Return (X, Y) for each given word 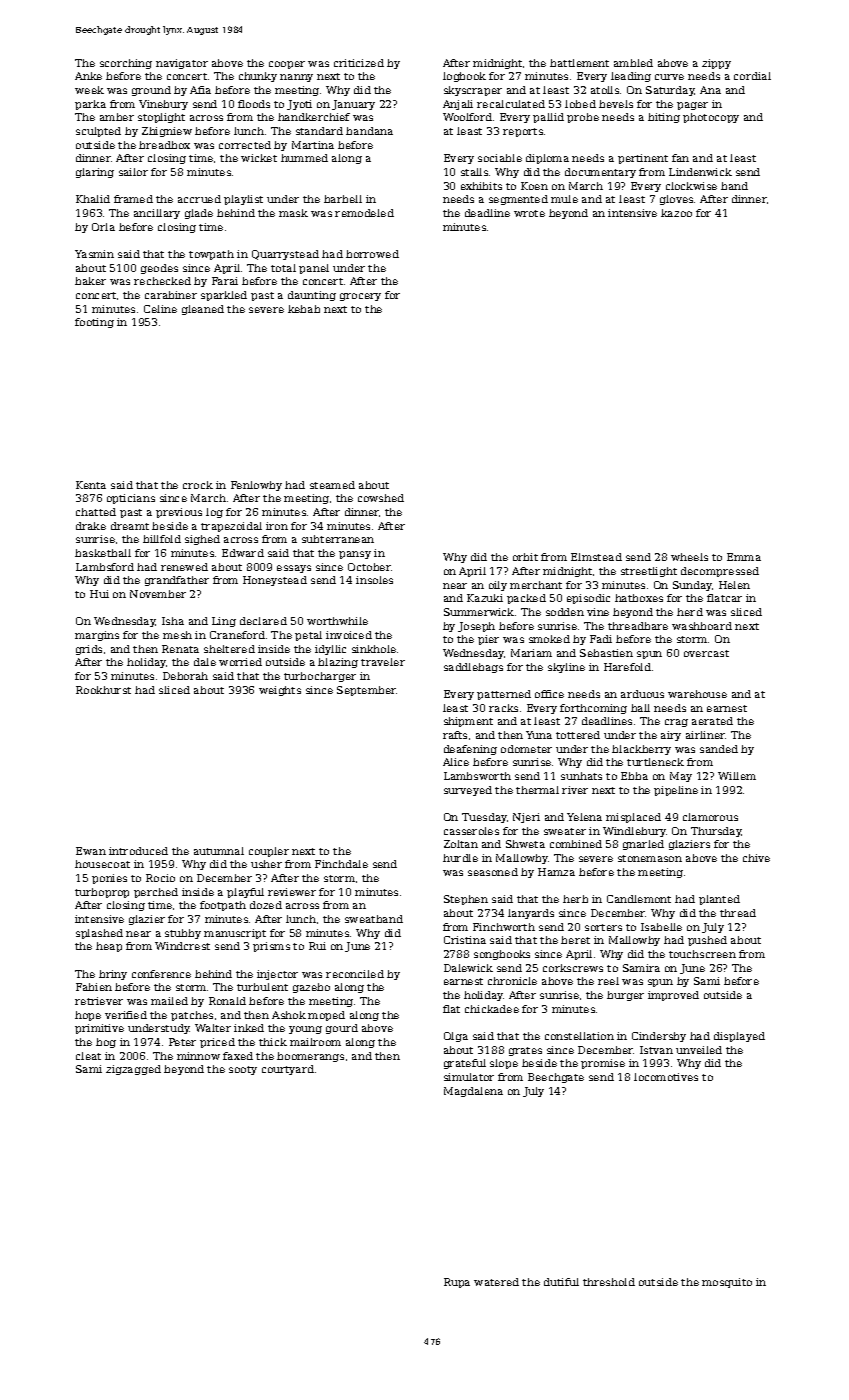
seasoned (493, 872)
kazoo (676, 213)
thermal (537, 790)
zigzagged (133, 1070)
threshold (609, 1282)
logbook (464, 77)
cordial (752, 76)
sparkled (224, 296)
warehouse (697, 694)
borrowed (372, 254)
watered (496, 1282)
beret (575, 940)
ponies (109, 879)
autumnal (219, 851)
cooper (287, 65)
